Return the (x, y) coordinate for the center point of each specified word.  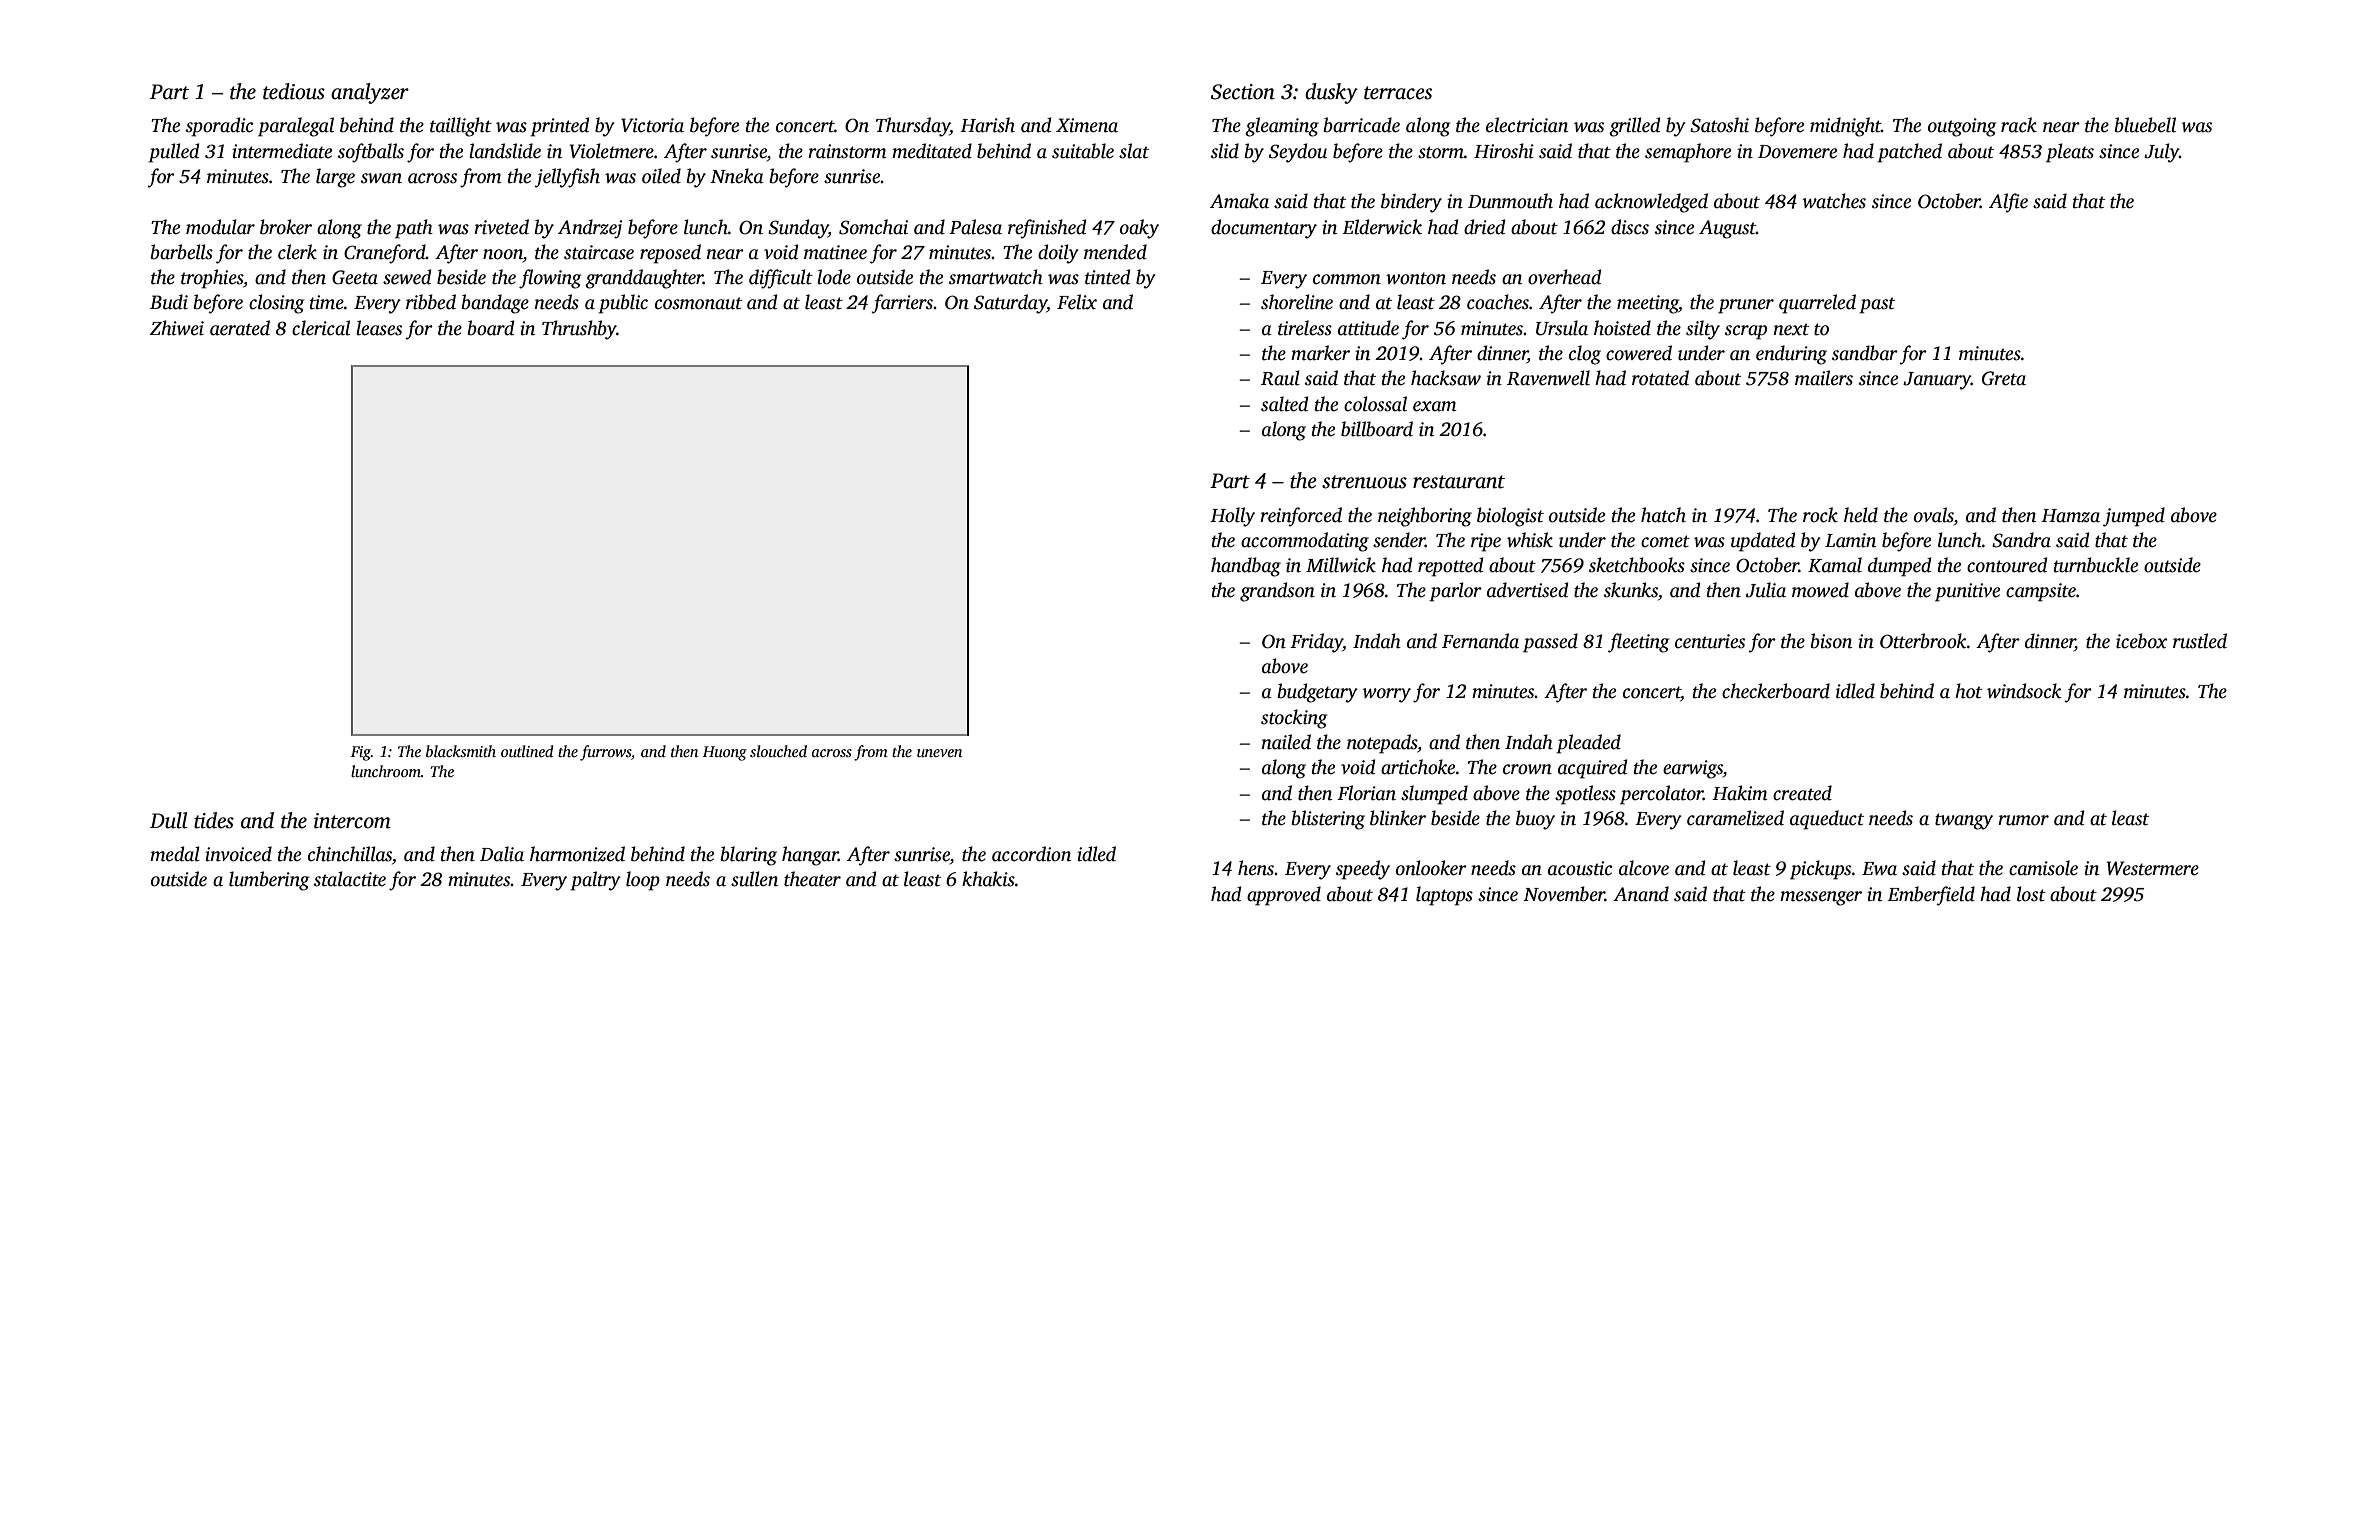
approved (1284, 896)
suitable (1083, 151)
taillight (461, 127)
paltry (595, 881)
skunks (1631, 590)
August (1727, 229)
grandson (1277, 592)
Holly (1232, 517)
